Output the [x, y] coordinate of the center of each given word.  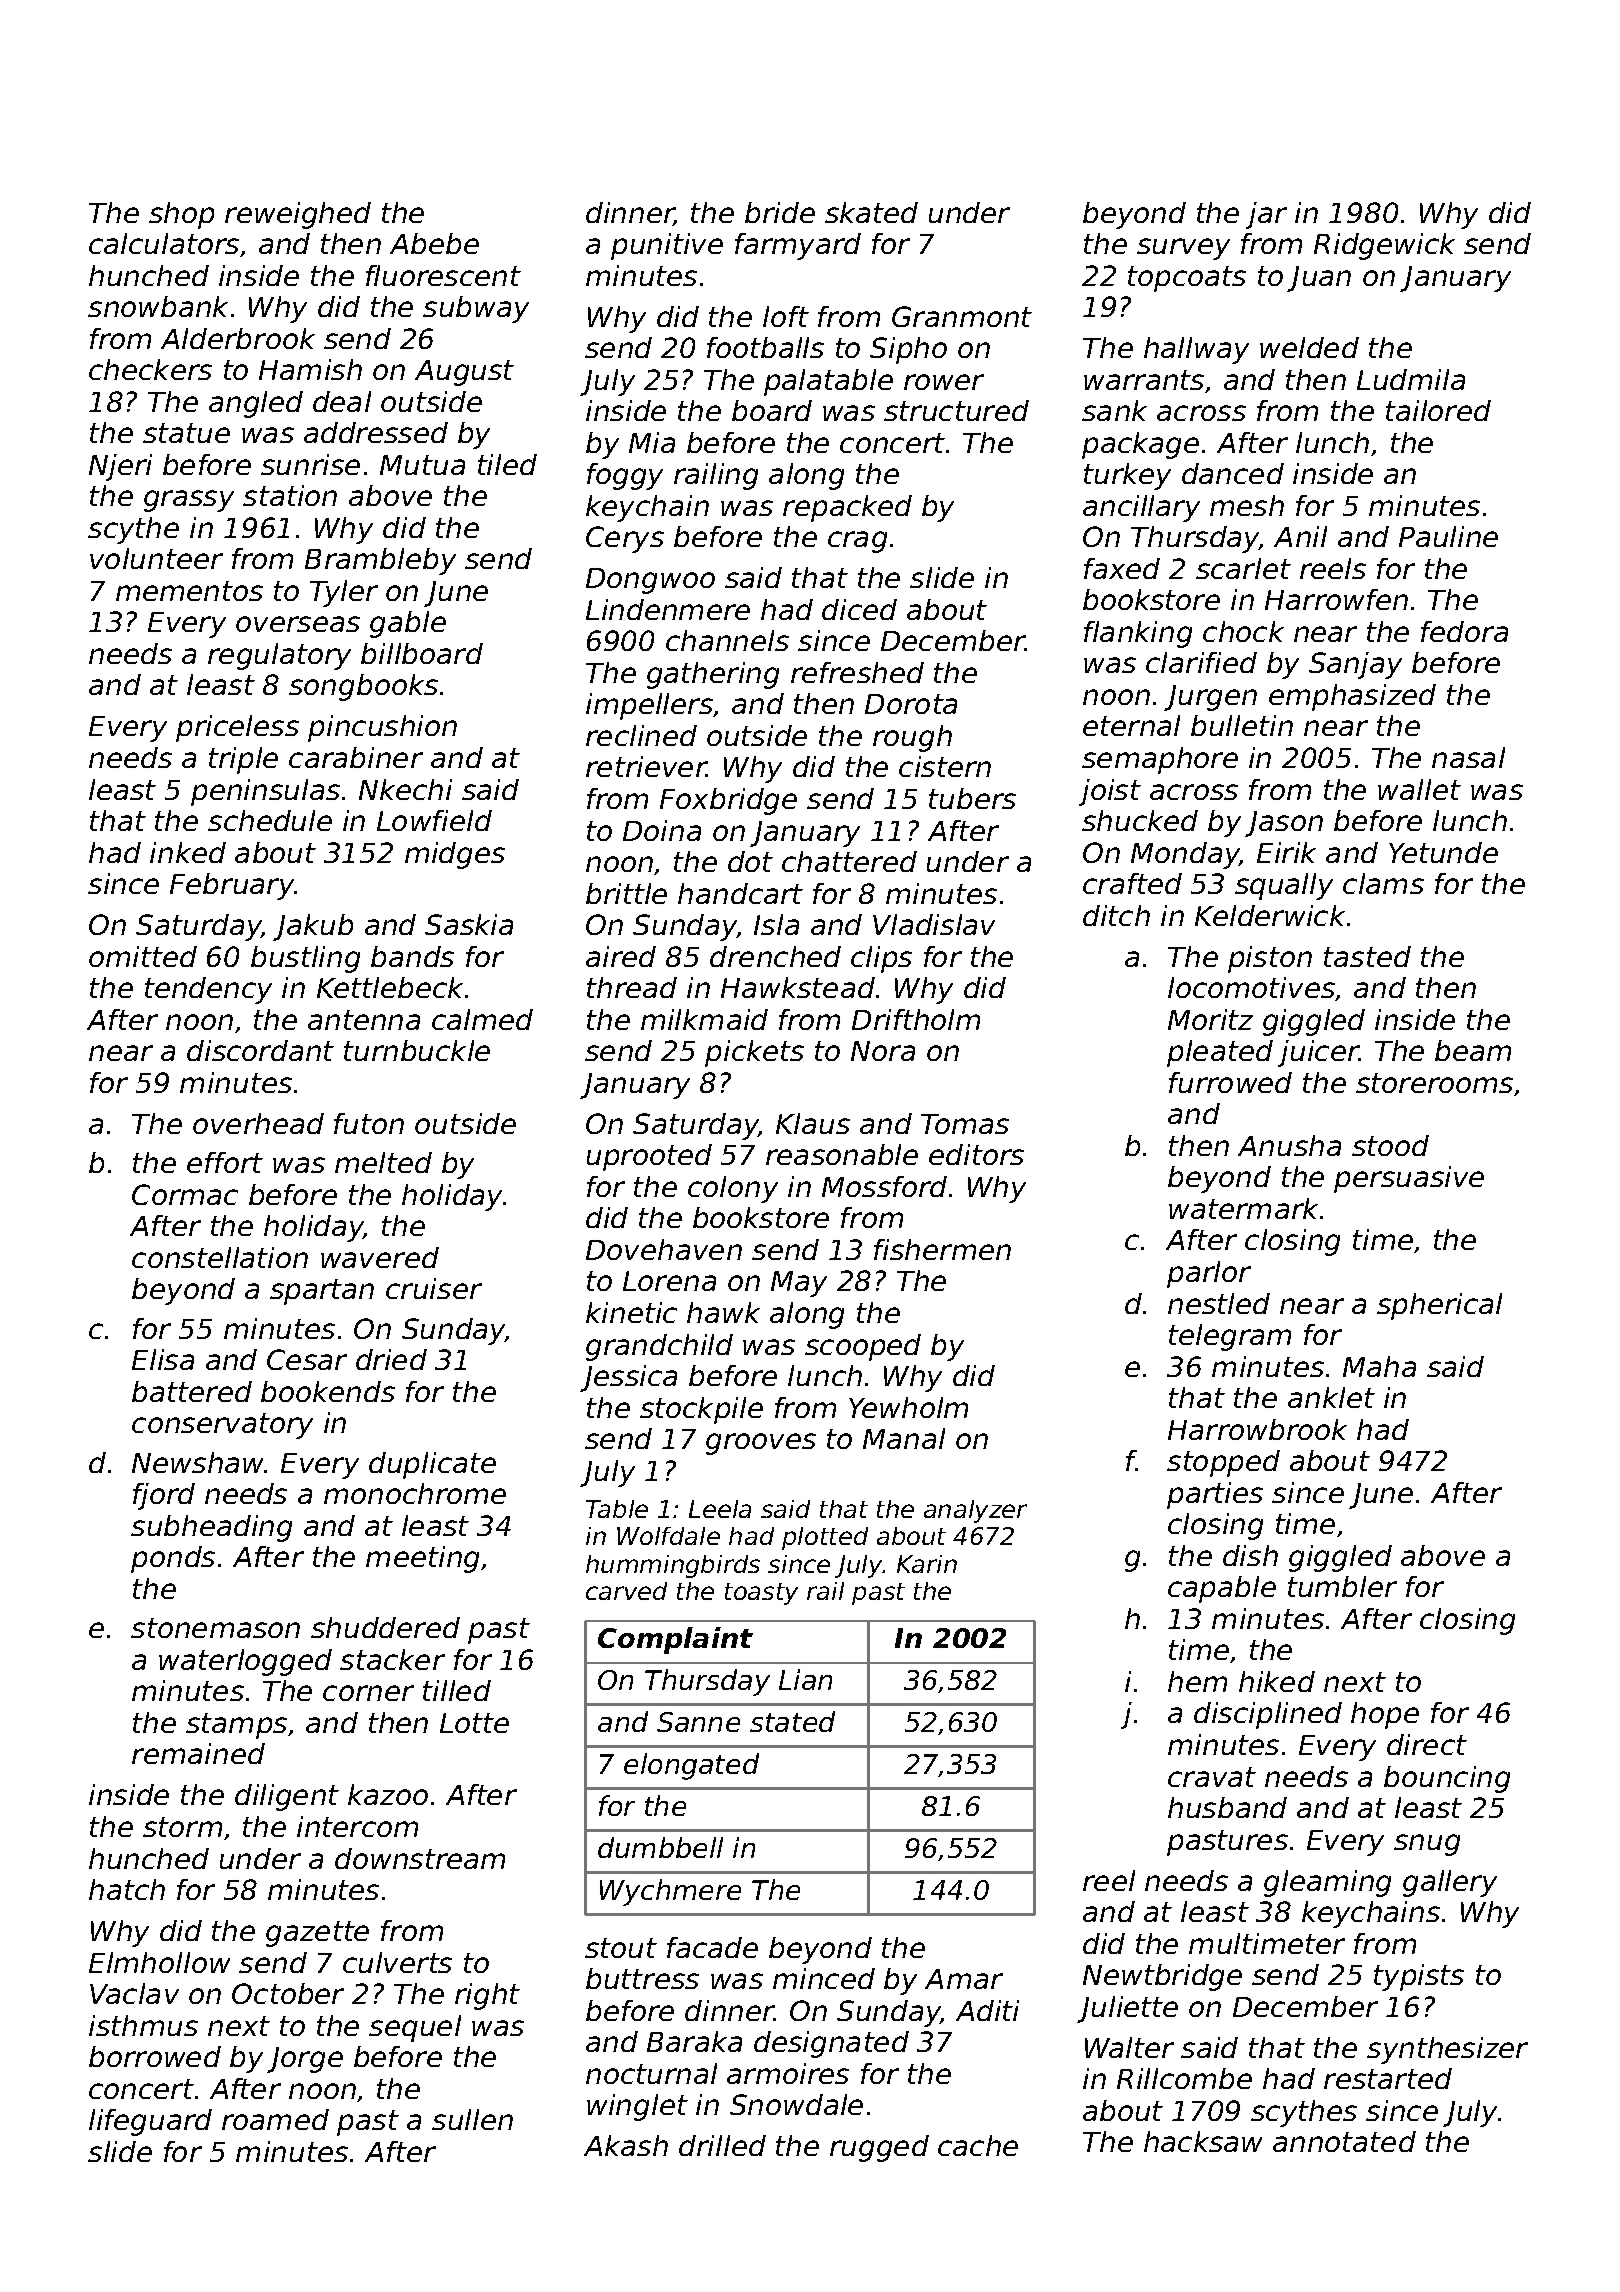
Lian [805, 1679]
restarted [1388, 2078]
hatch [127, 1889]
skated [871, 212]
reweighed [298, 215]
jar [1266, 215]
